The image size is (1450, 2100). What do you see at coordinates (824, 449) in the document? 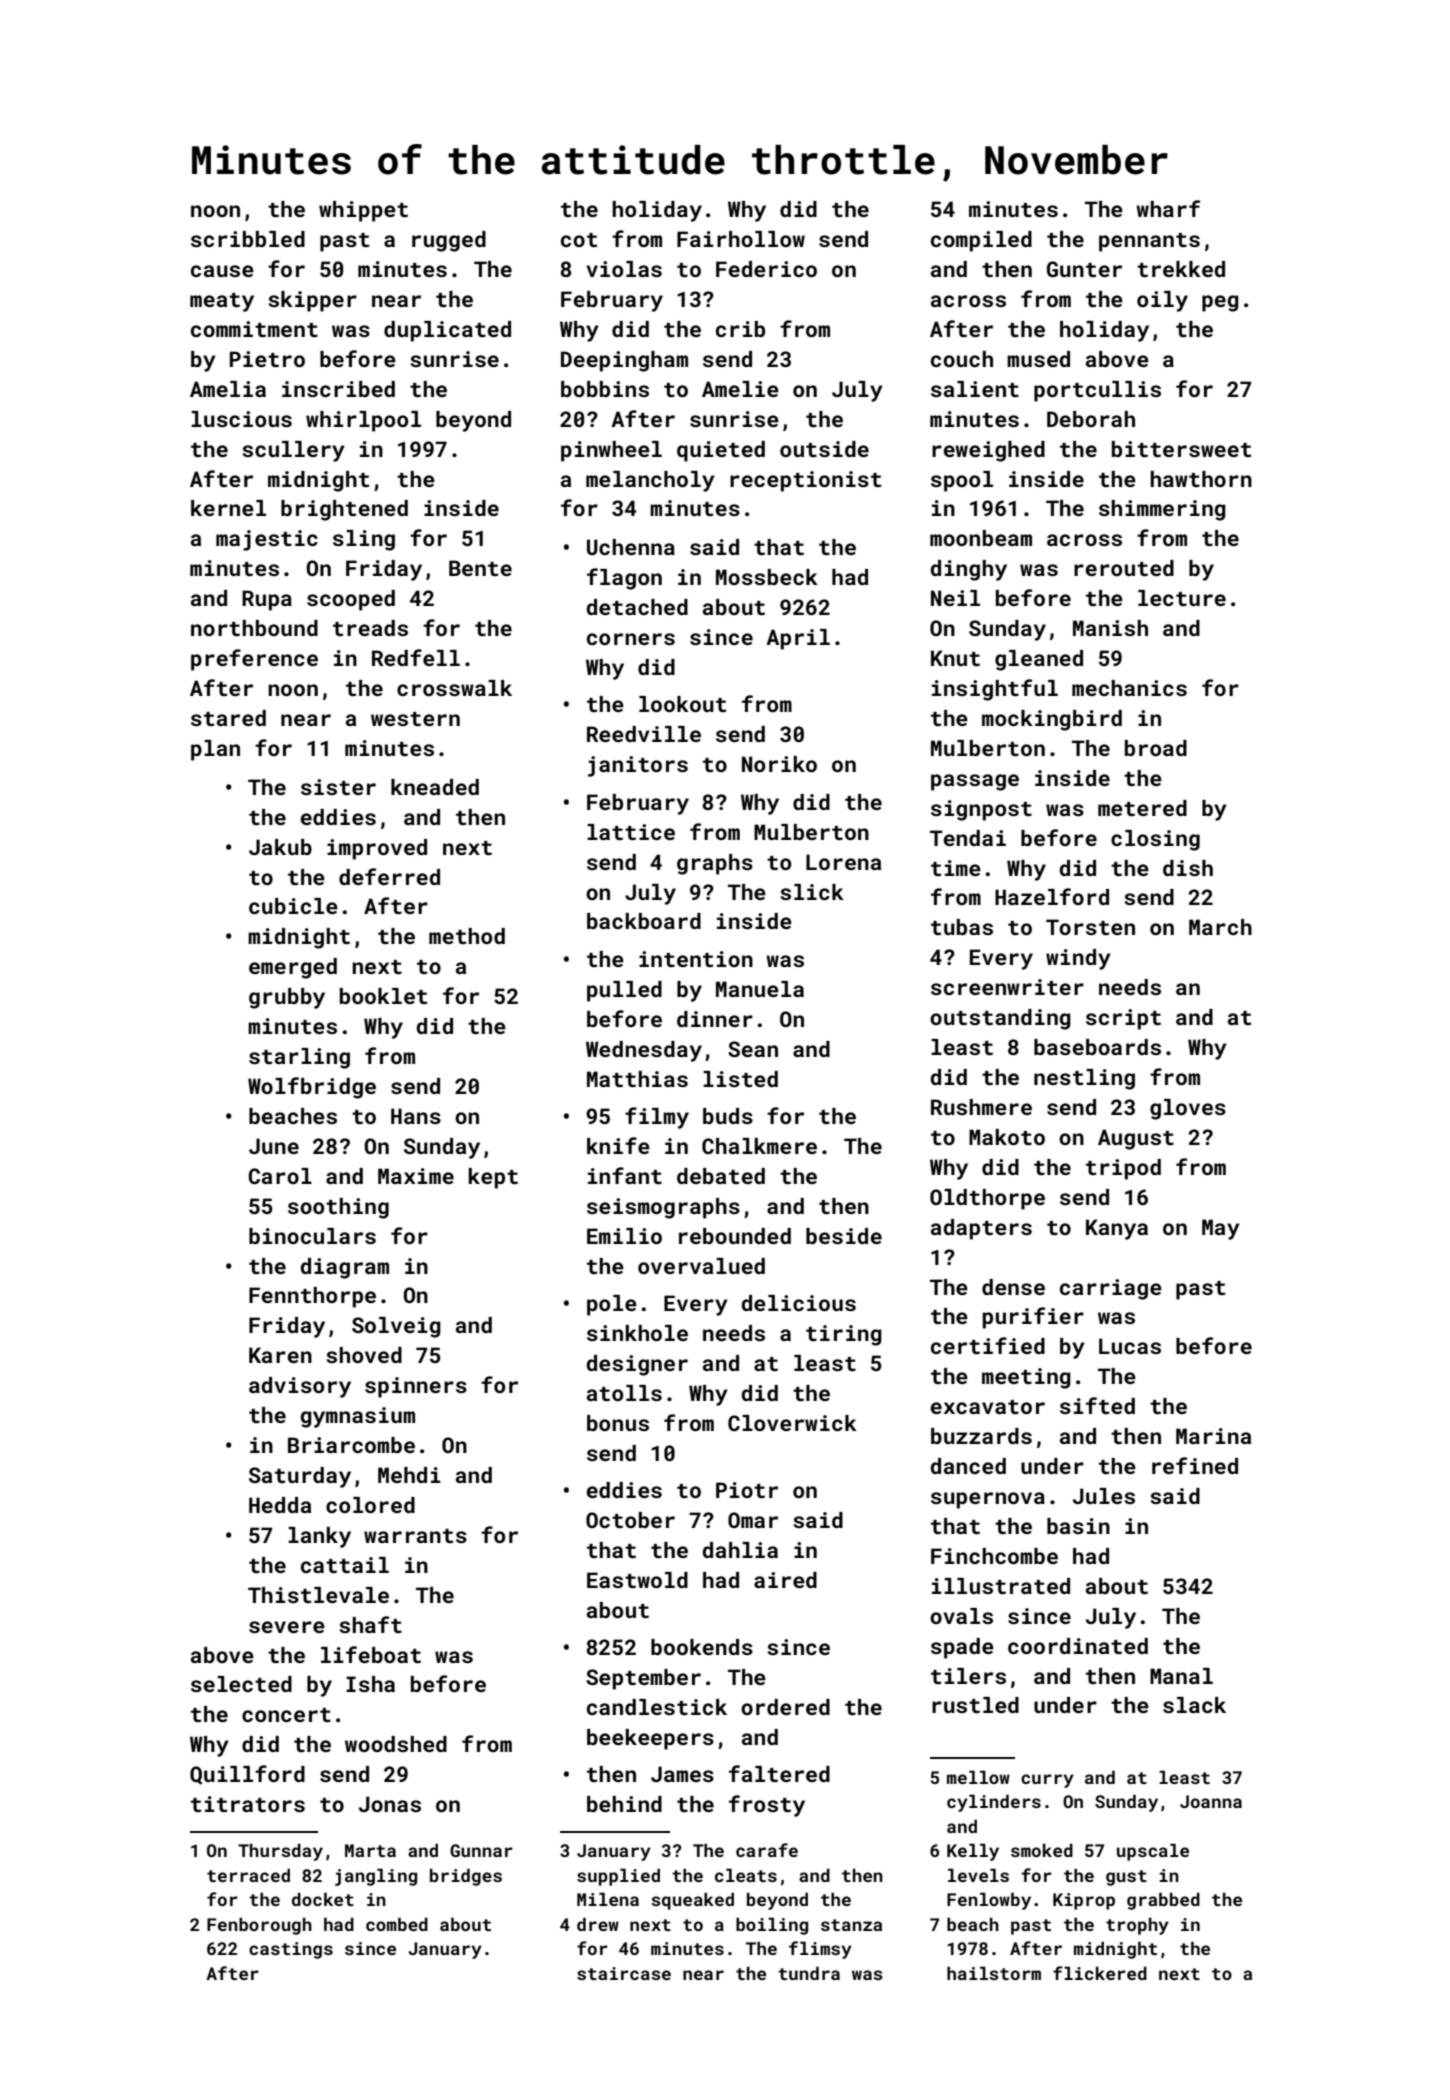
I see `outside` at bounding box center [824, 449].
